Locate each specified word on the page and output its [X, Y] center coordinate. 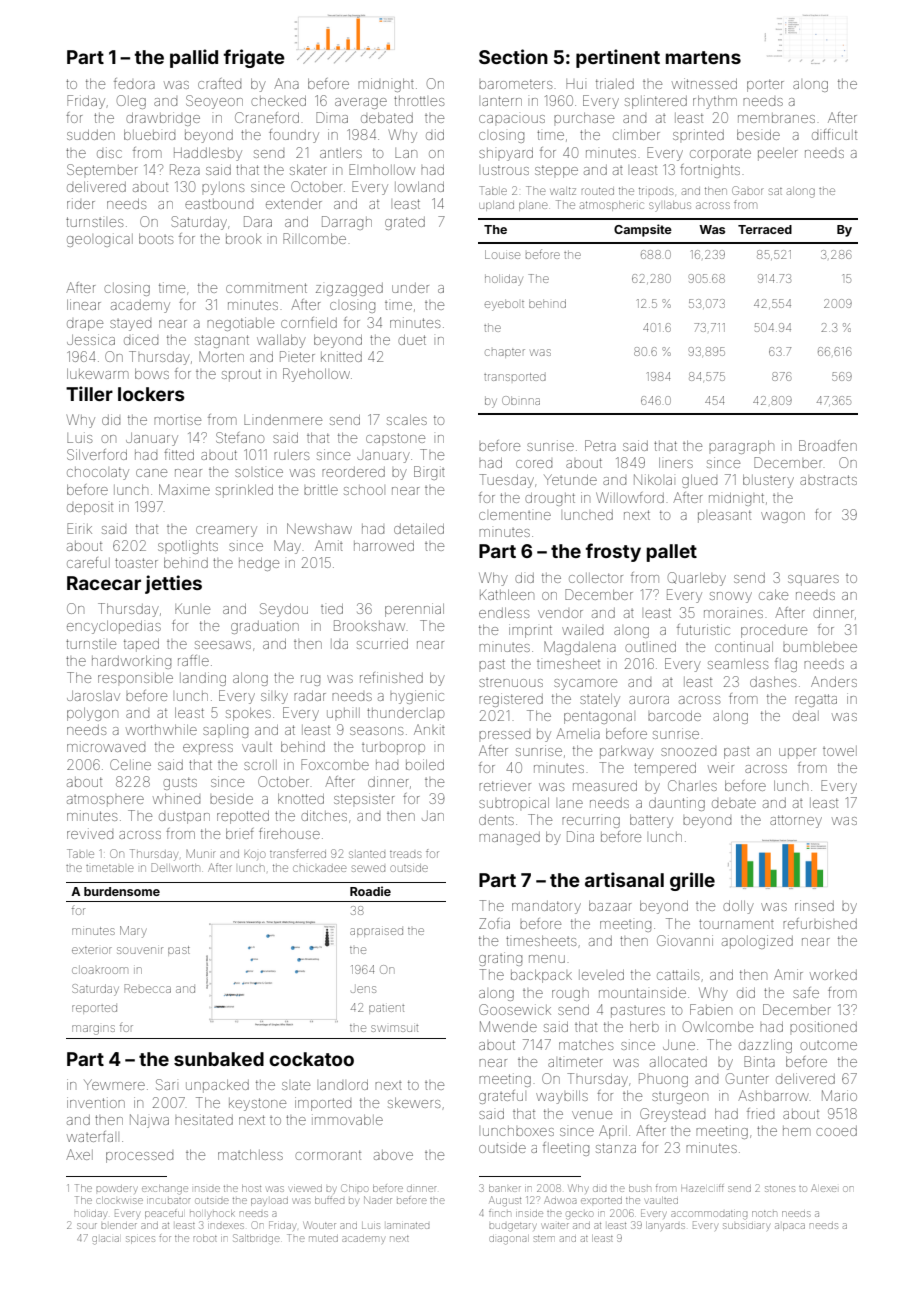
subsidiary [746, 1227]
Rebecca [148, 988]
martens [703, 57]
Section [513, 56]
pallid [194, 58]
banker [505, 1188]
